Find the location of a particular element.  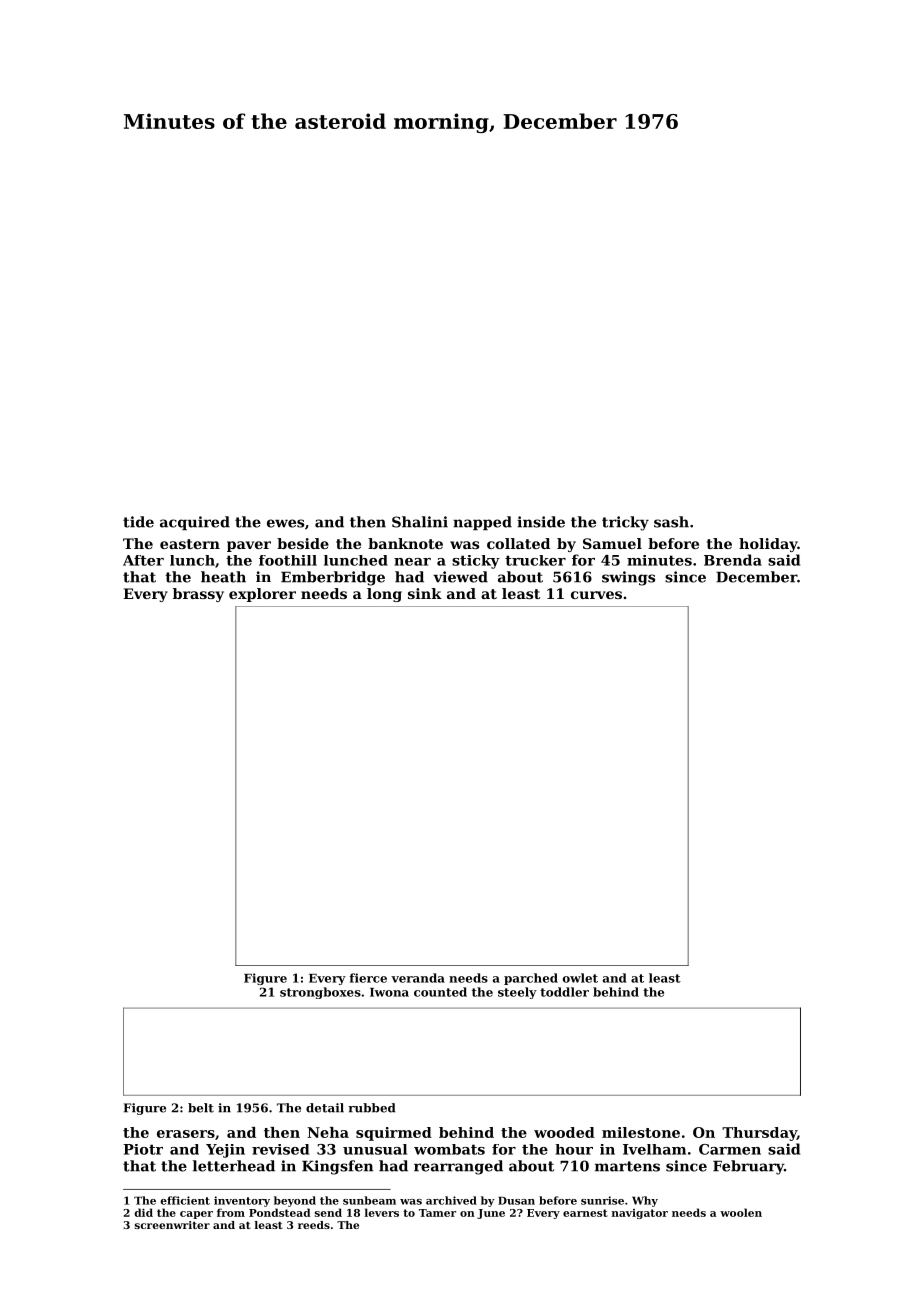

February is located at coordinates (748, 1167).
